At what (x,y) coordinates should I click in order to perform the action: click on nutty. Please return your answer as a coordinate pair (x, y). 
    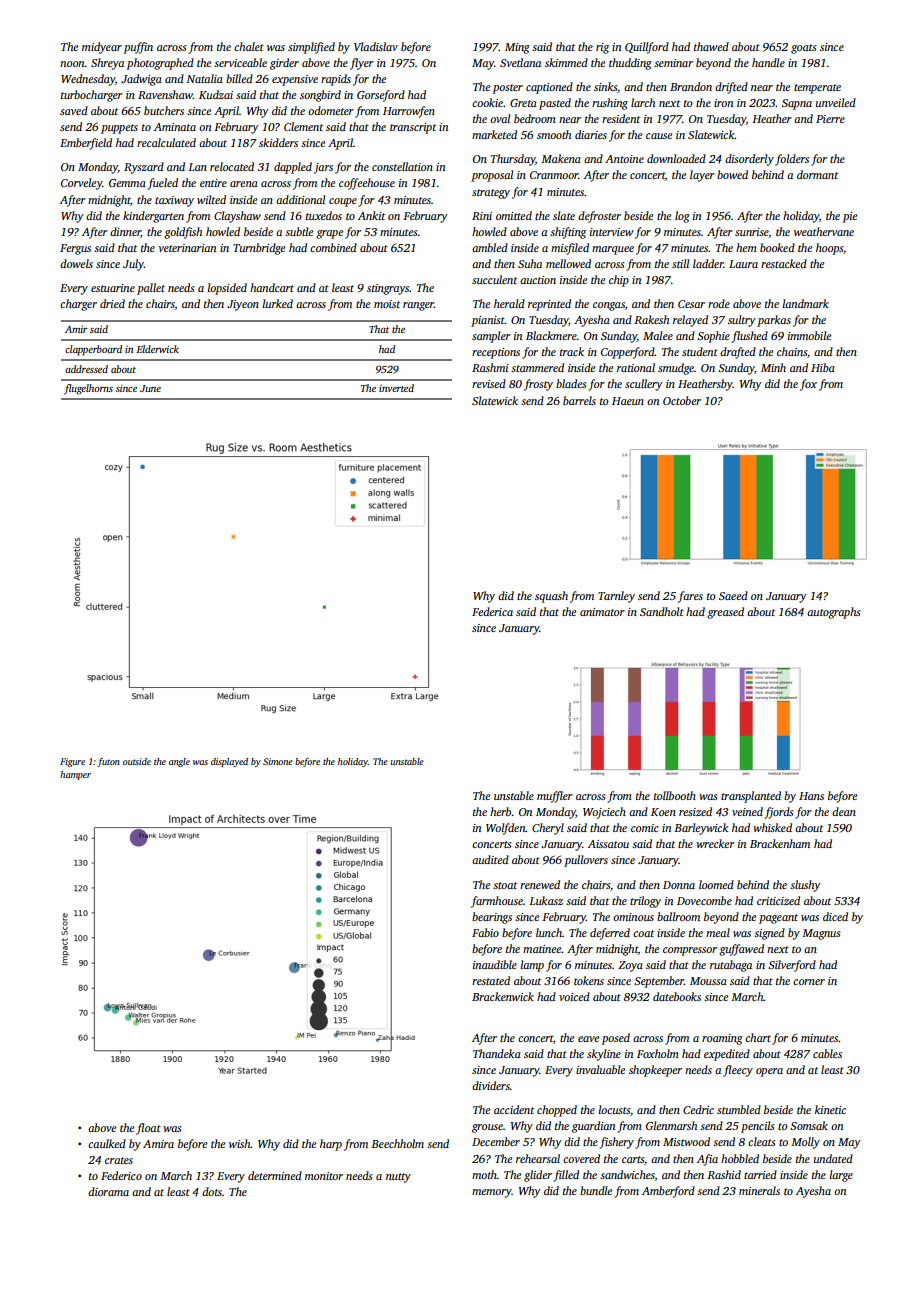
    Looking at the image, I should click on (398, 1178).
